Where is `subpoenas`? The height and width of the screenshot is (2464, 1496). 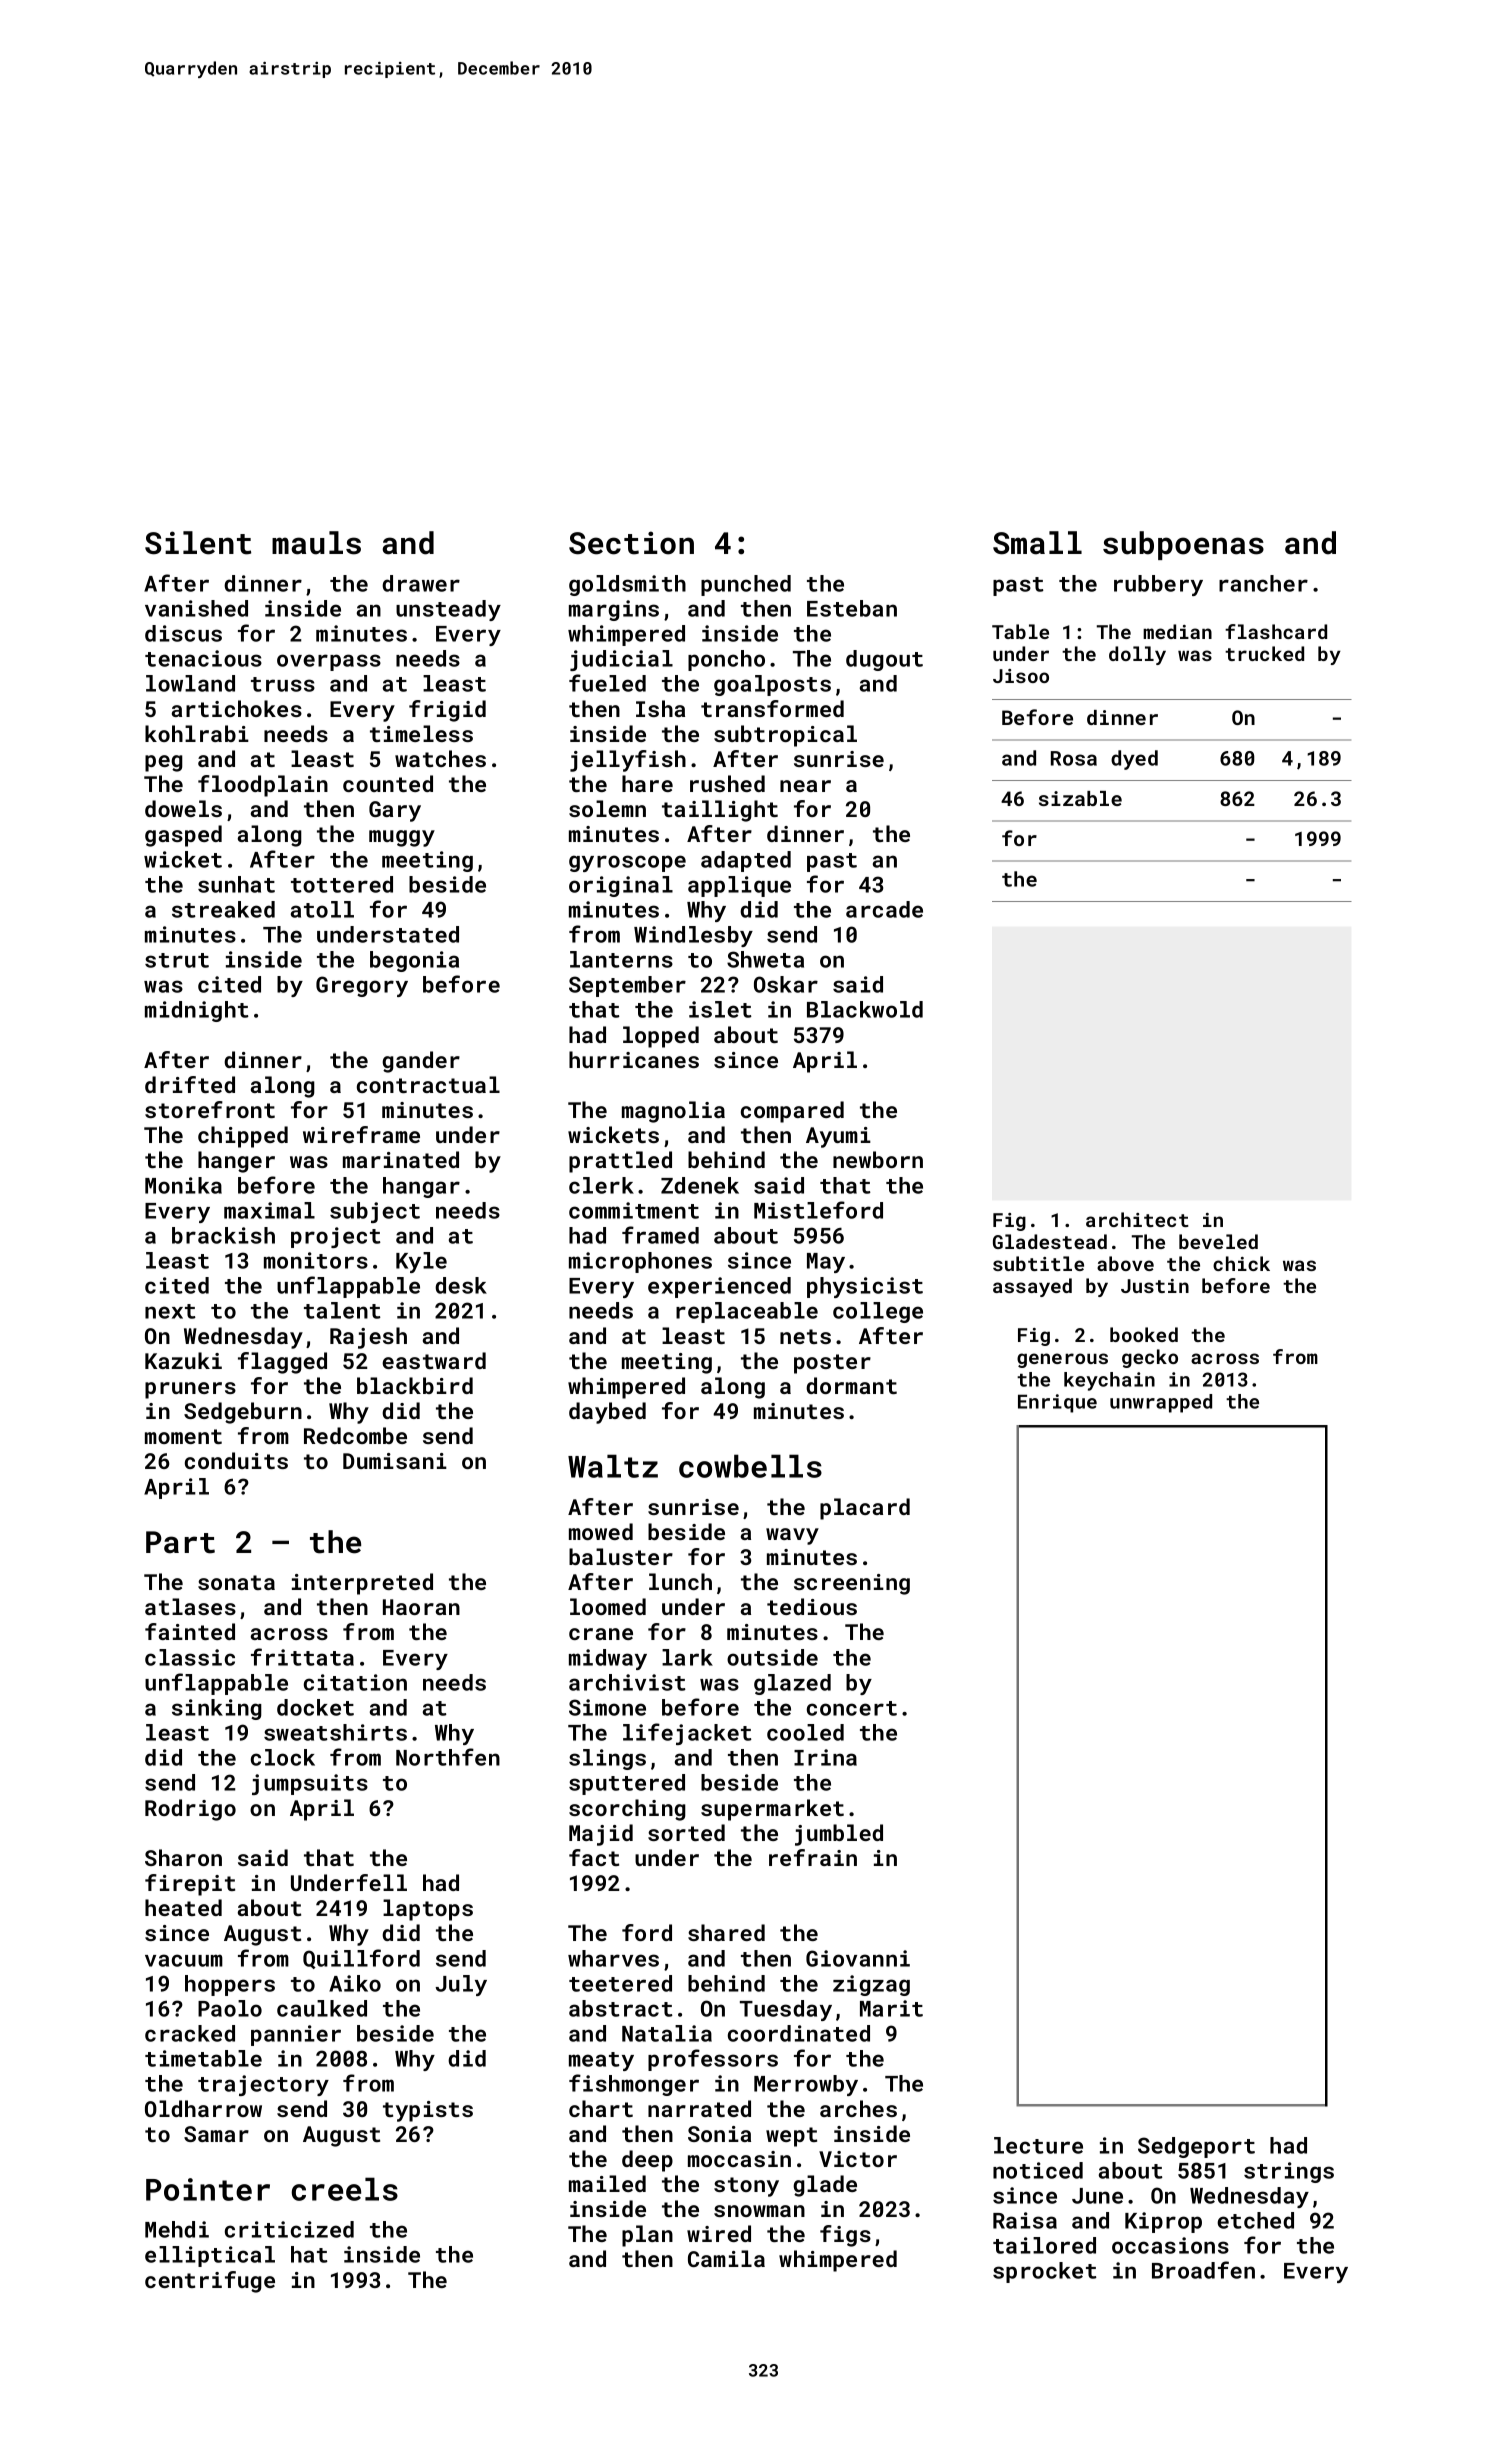 subpoenas is located at coordinates (1183, 545).
